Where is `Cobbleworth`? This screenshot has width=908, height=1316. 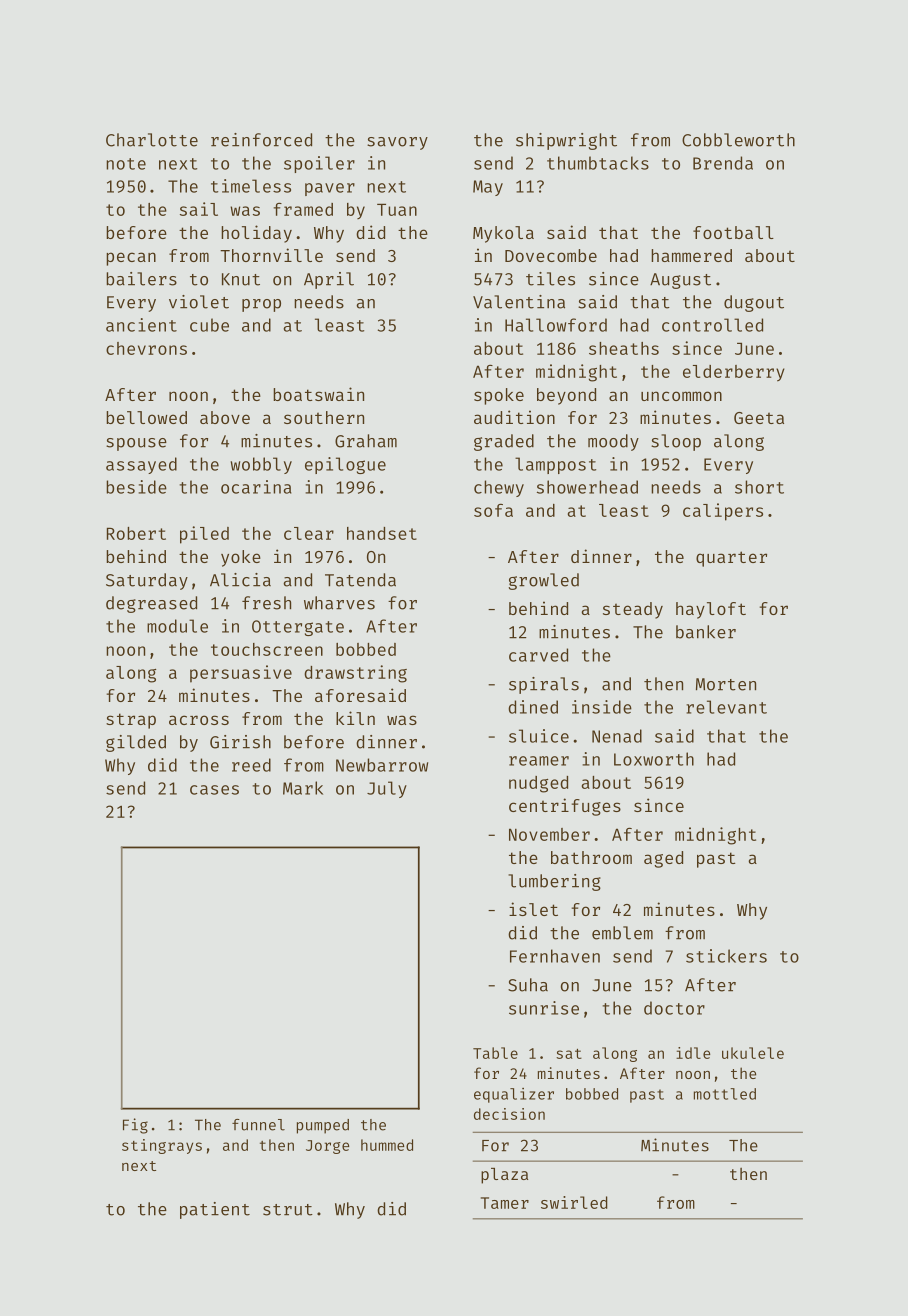
Cobbleworth is located at coordinates (738, 140).
